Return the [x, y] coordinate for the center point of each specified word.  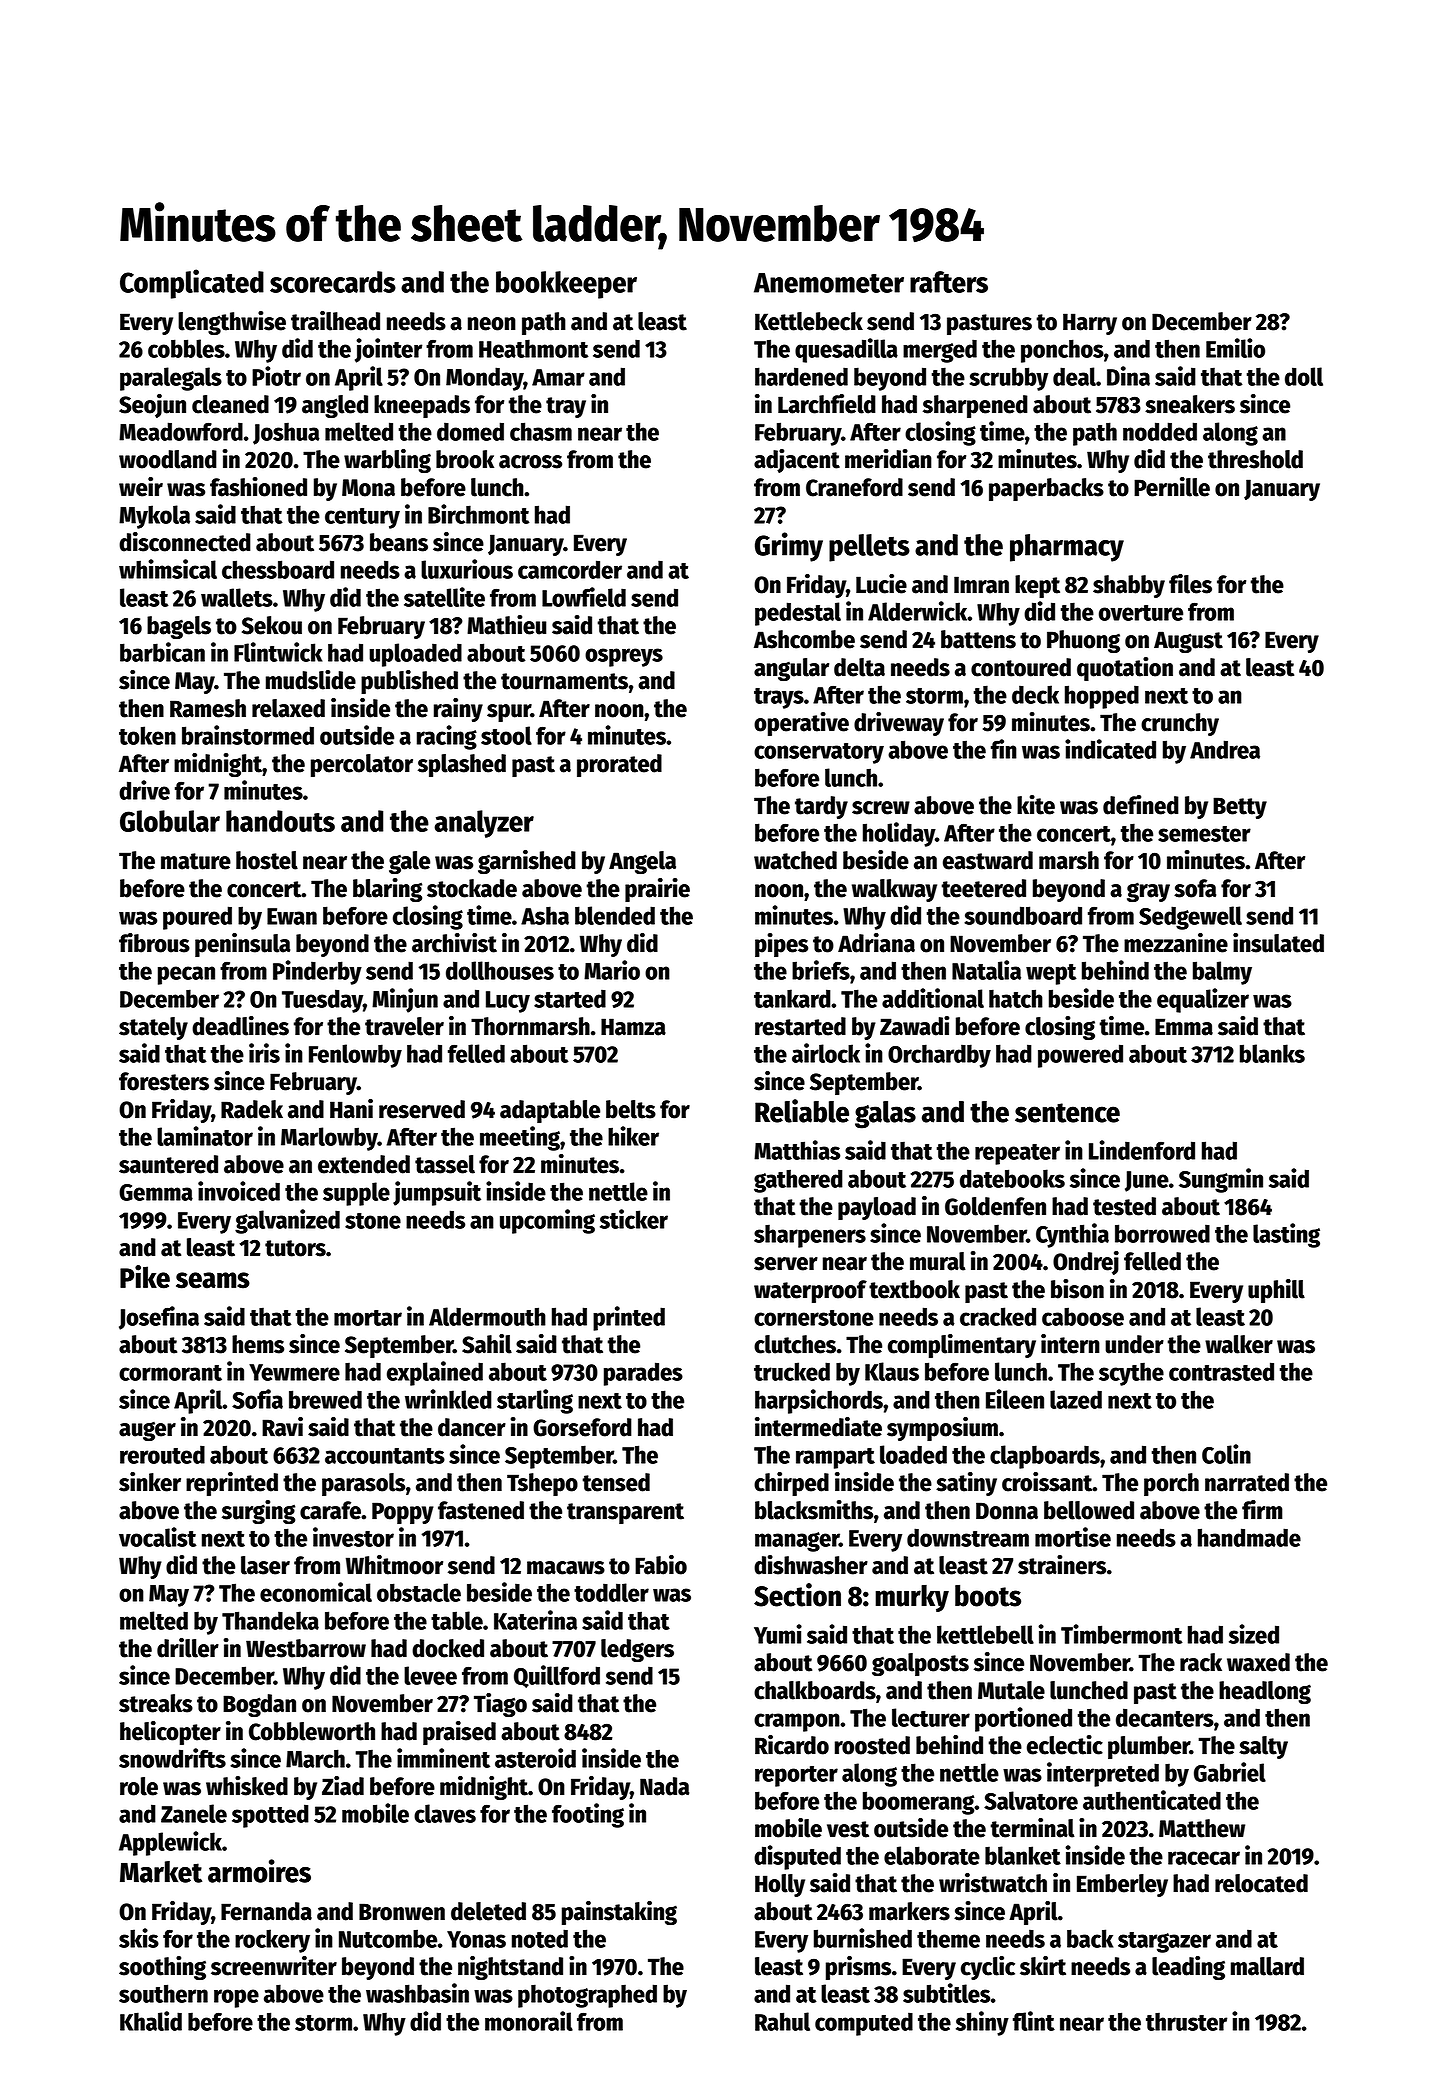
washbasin [417, 1993]
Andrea [1225, 749]
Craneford [854, 487]
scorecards [333, 282]
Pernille [1172, 487]
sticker [634, 1219]
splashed [462, 765]
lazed [1076, 1399]
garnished [527, 862]
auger [147, 1431]
